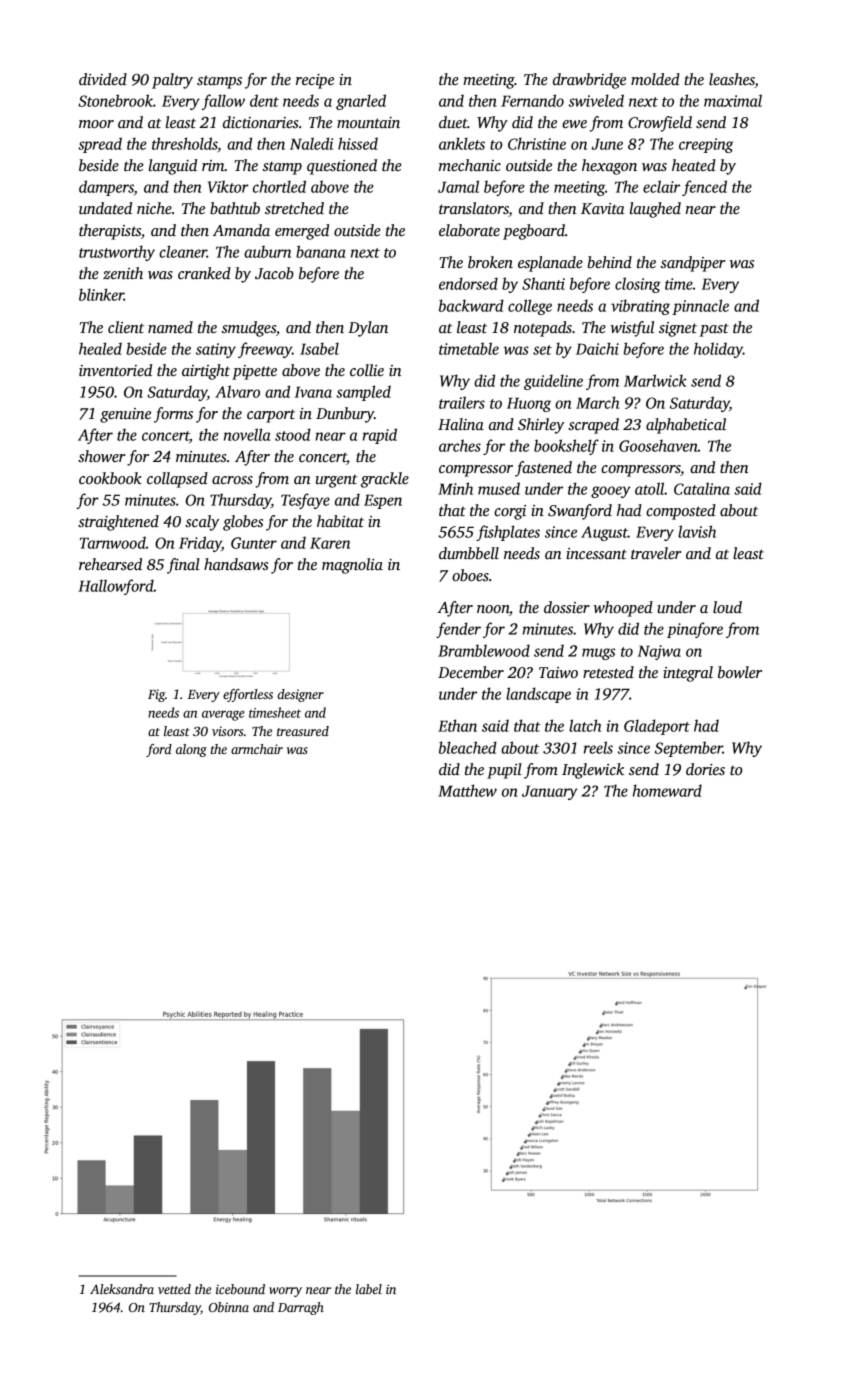  I want to click on Darragh, so click(301, 1308).
